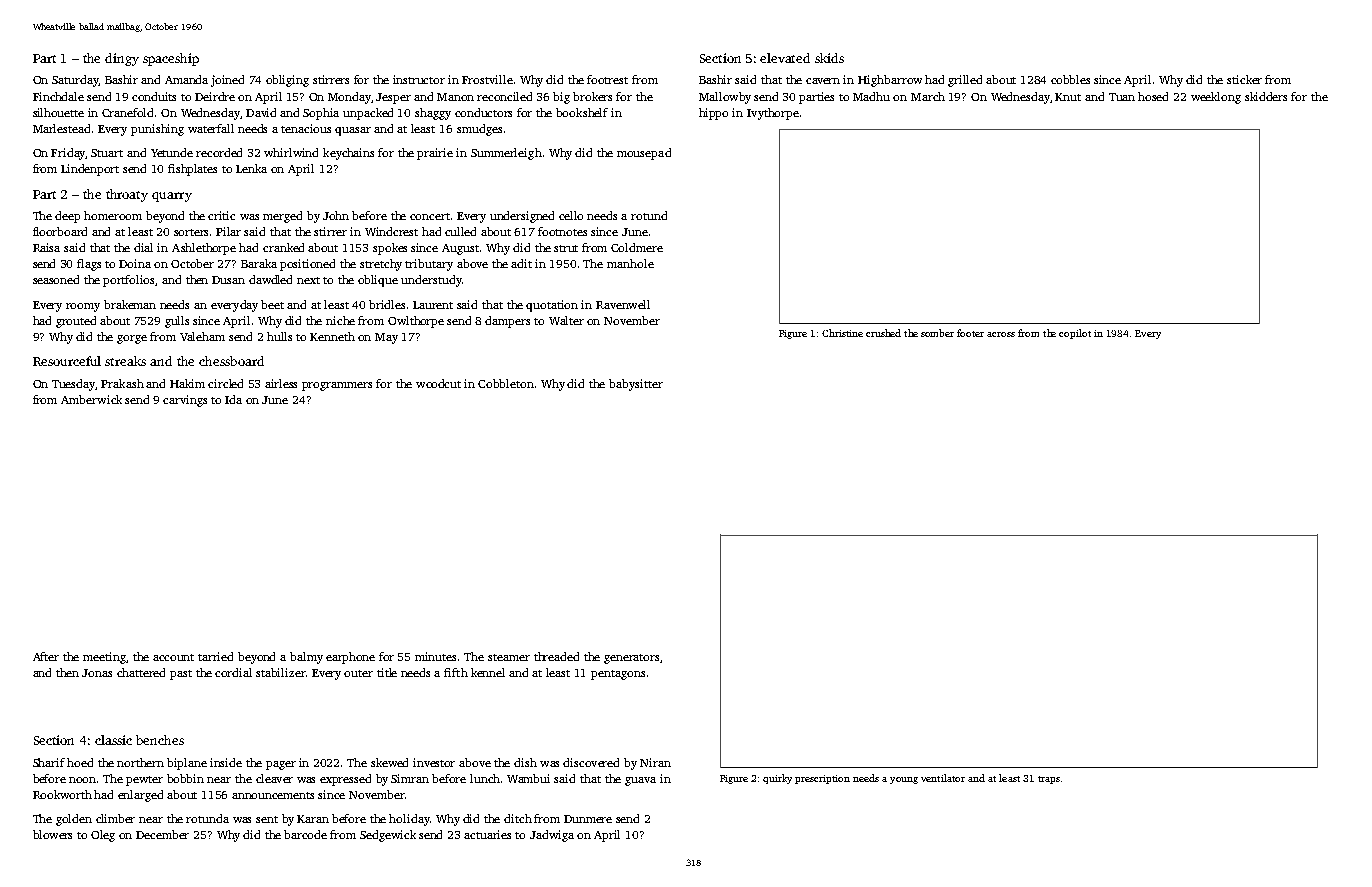 This screenshot has width=1372, height=887. Describe the element at coordinates (552, 836) in the screenshot. I see `Jadwiga` at that location.
